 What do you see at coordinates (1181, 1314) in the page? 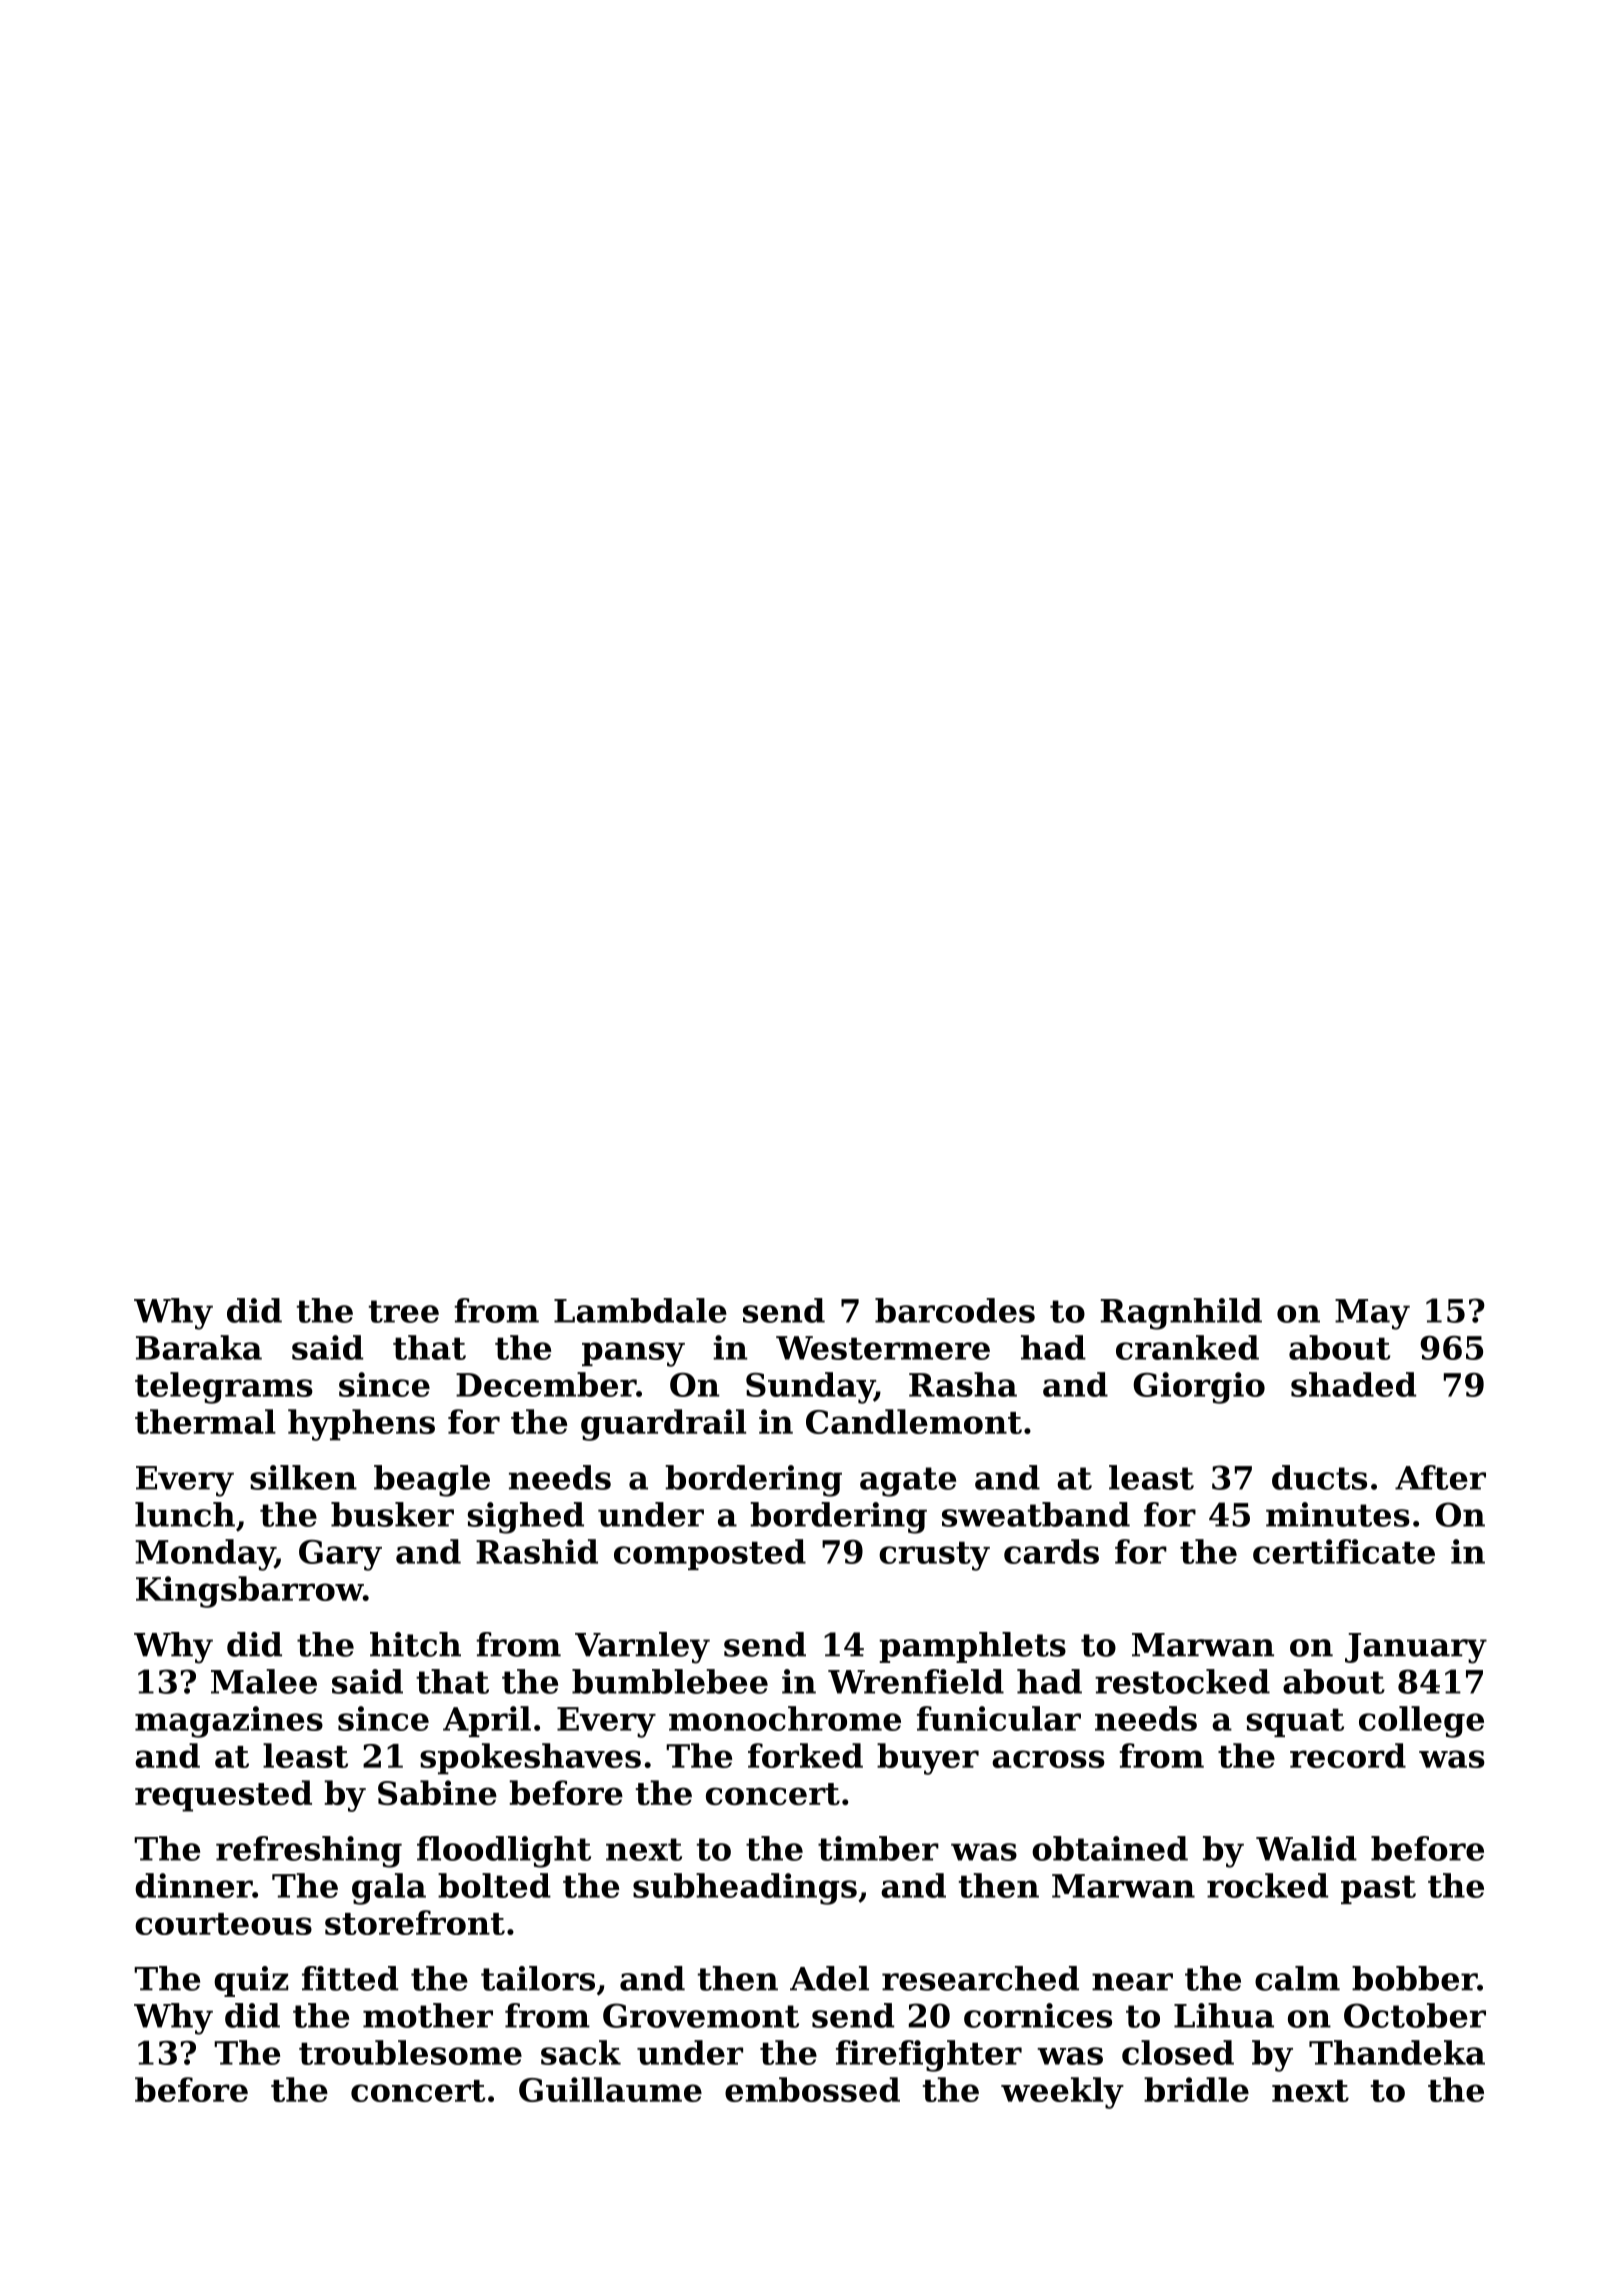
I see `Ragnhild` at bounding box center [1181, 1314].
